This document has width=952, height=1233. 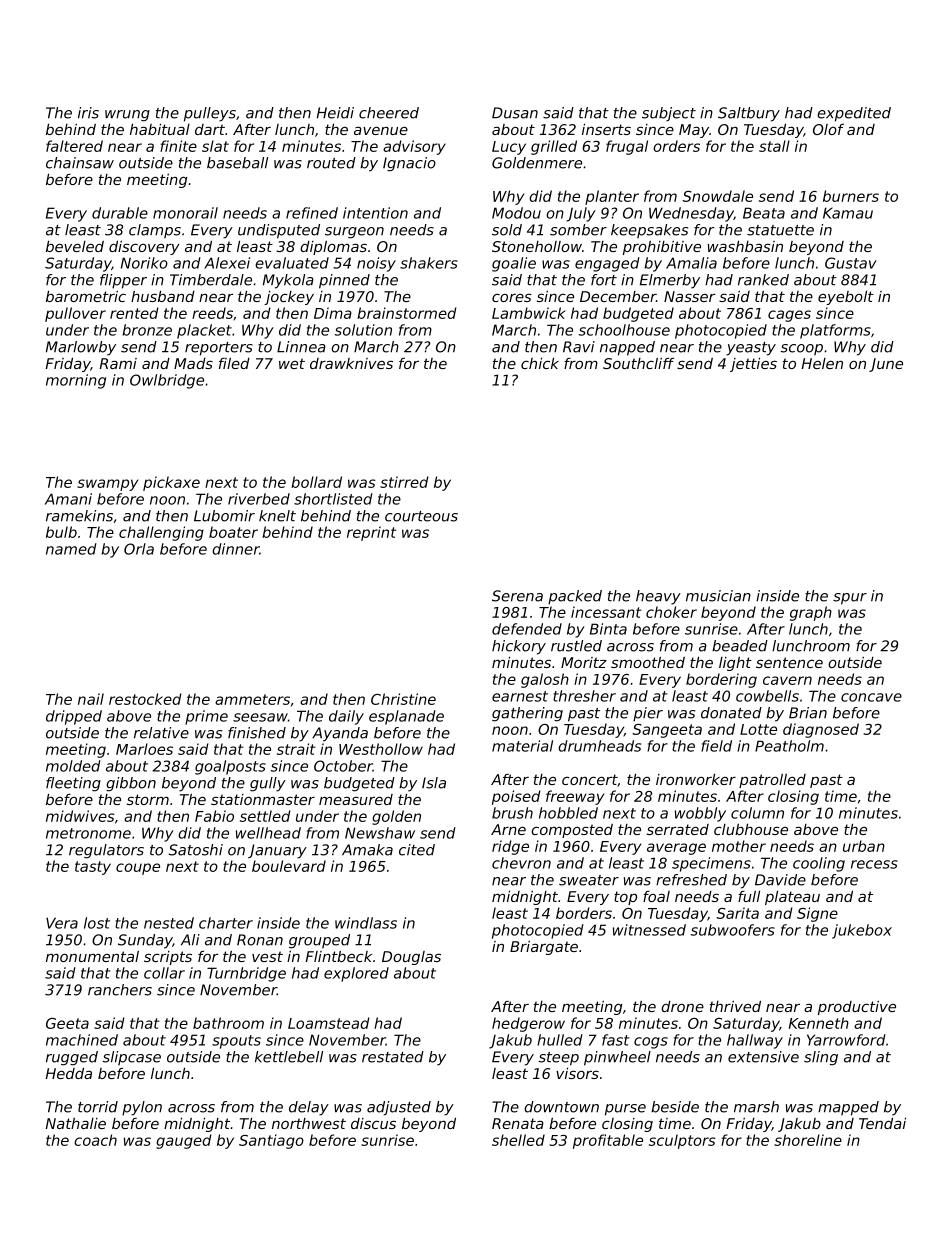 What do you see at coordinates (854, 114) in the document?
I see `expedited` at bounding box center [854, 114].
